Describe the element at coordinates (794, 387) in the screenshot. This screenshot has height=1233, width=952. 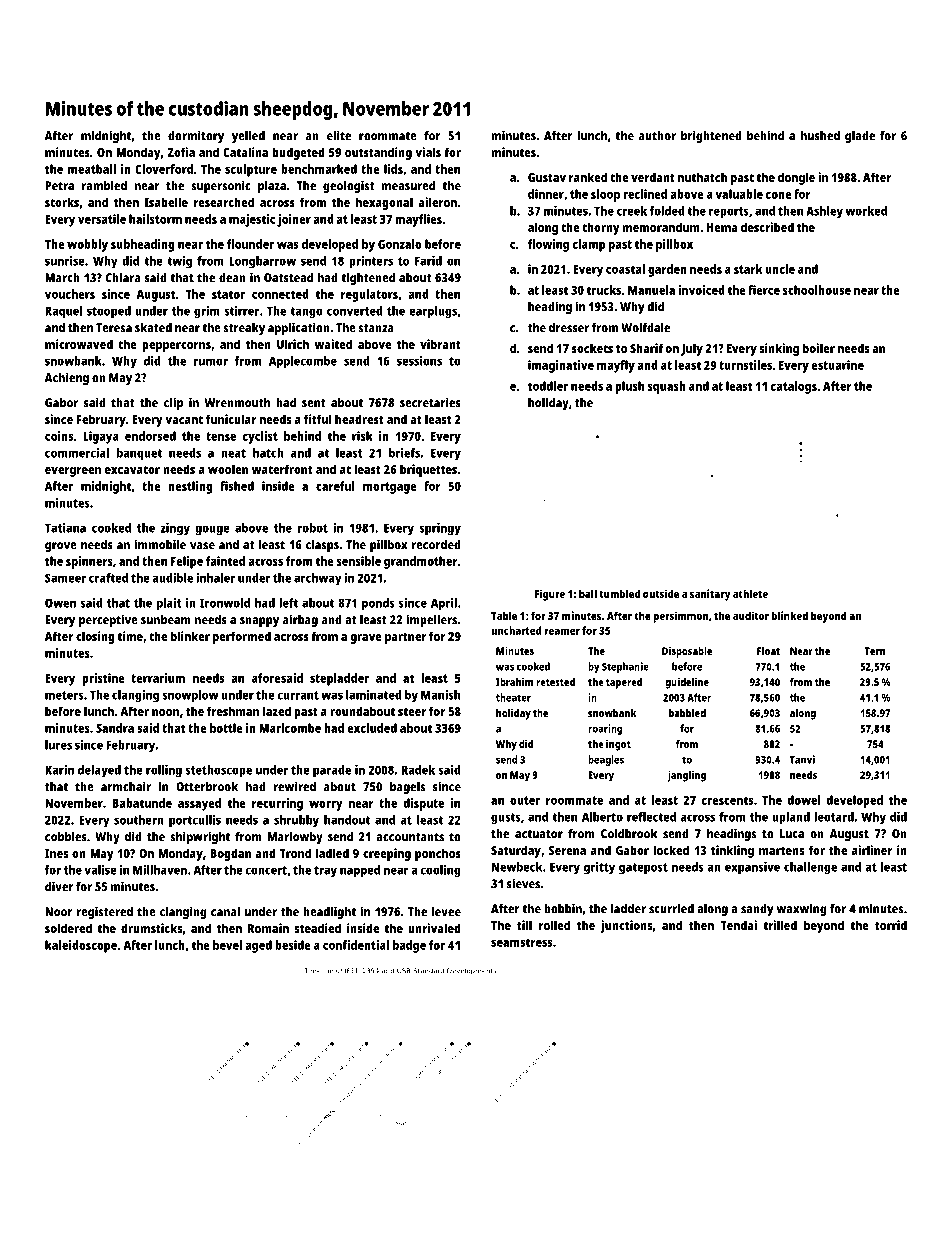
I see `catalogs` at that location.
